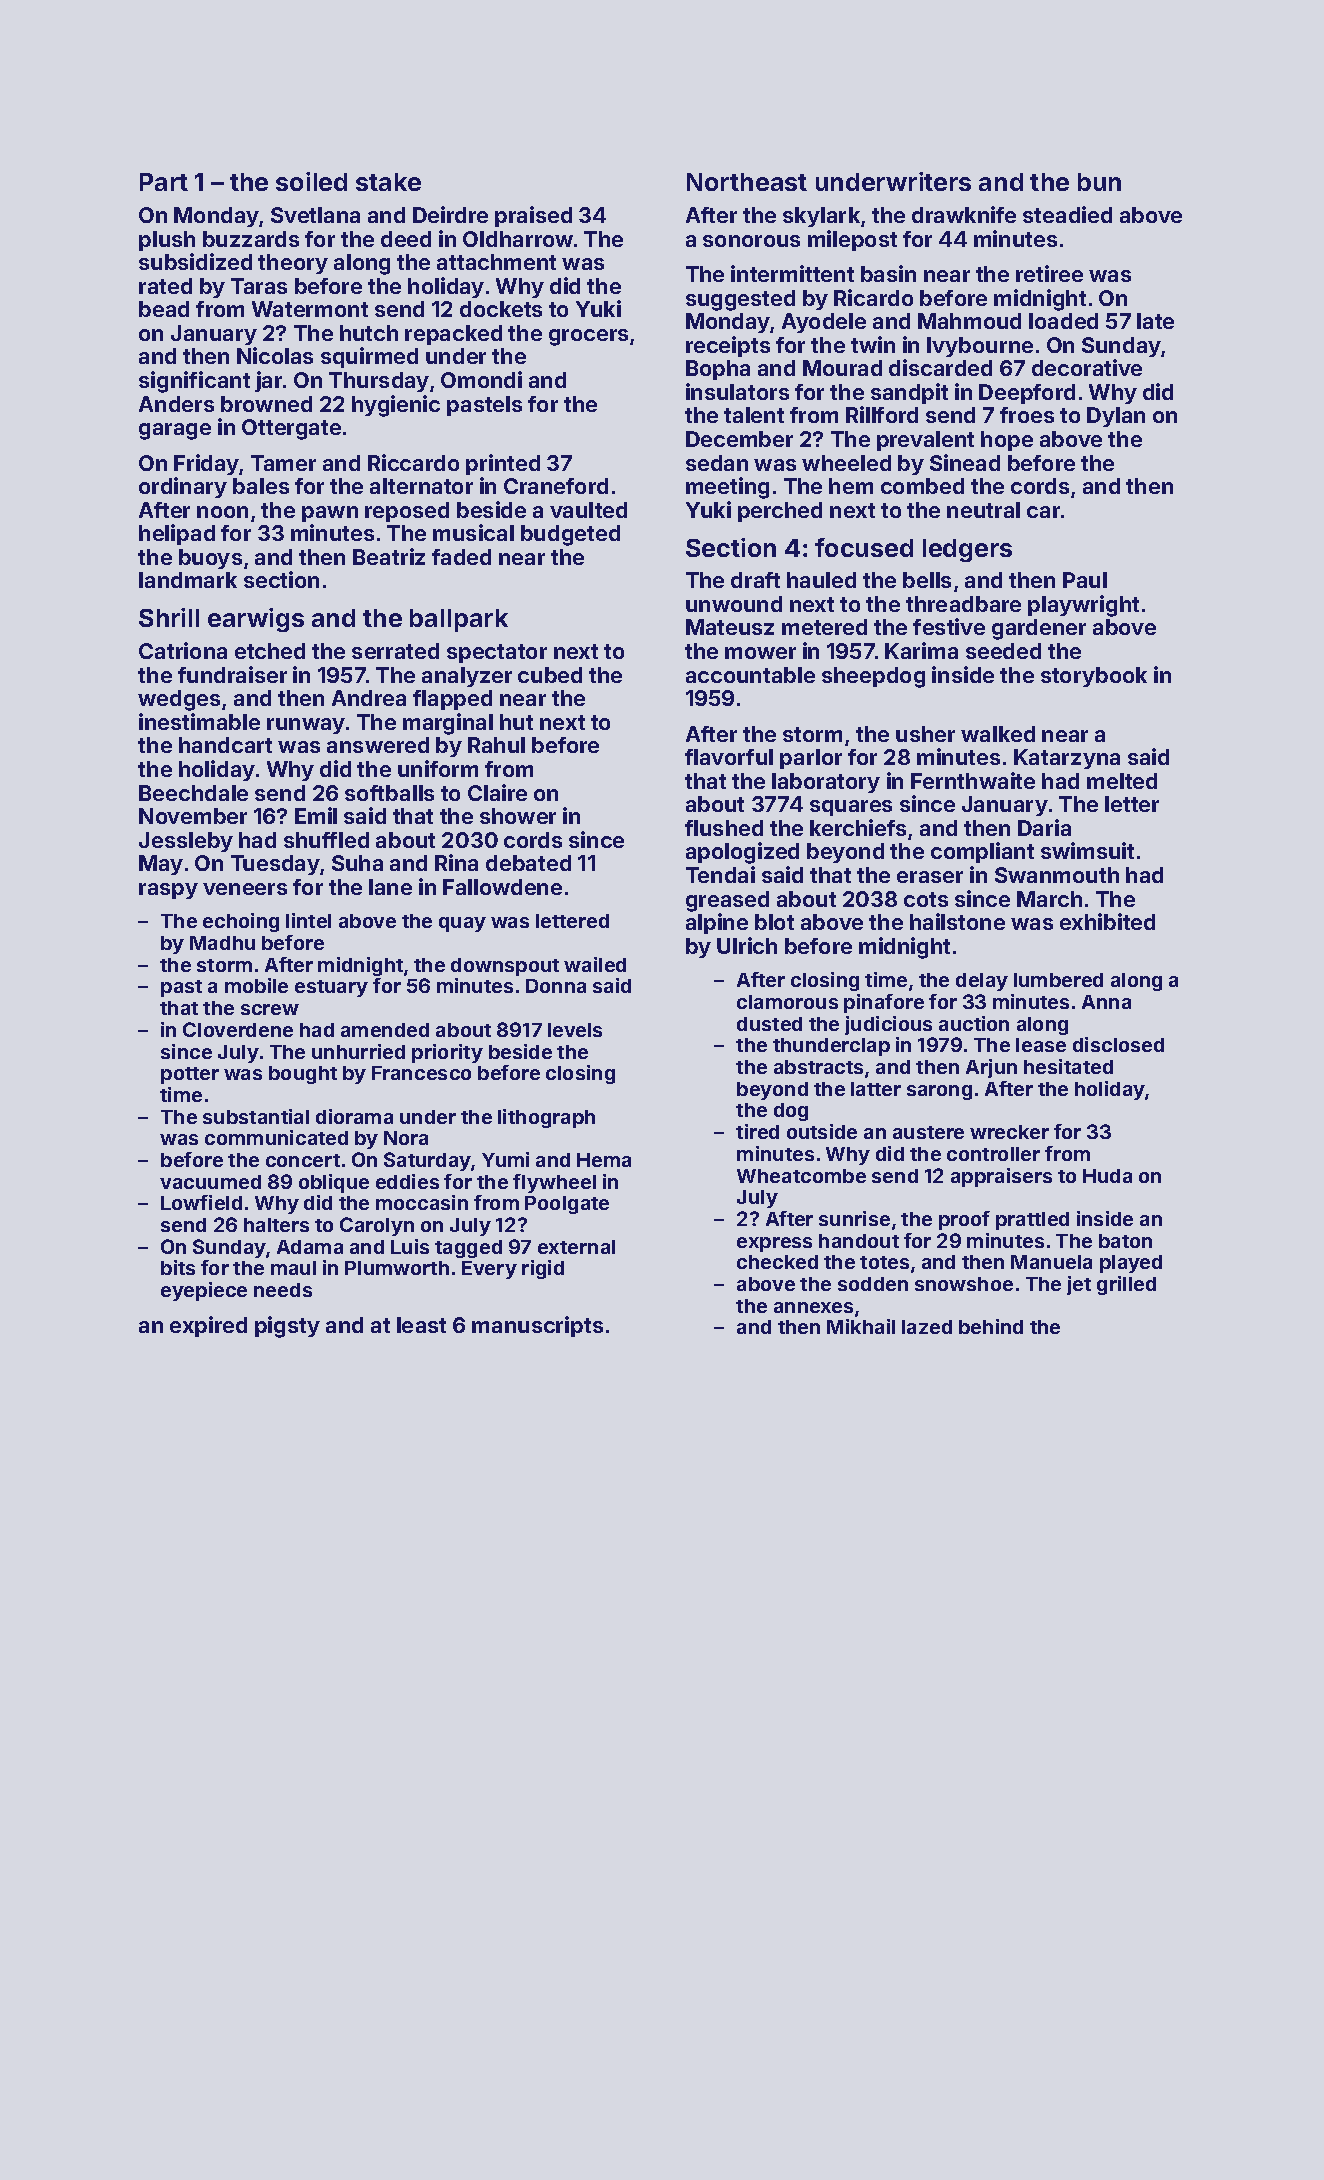  I want to click on bits, so click(178, 1267).
